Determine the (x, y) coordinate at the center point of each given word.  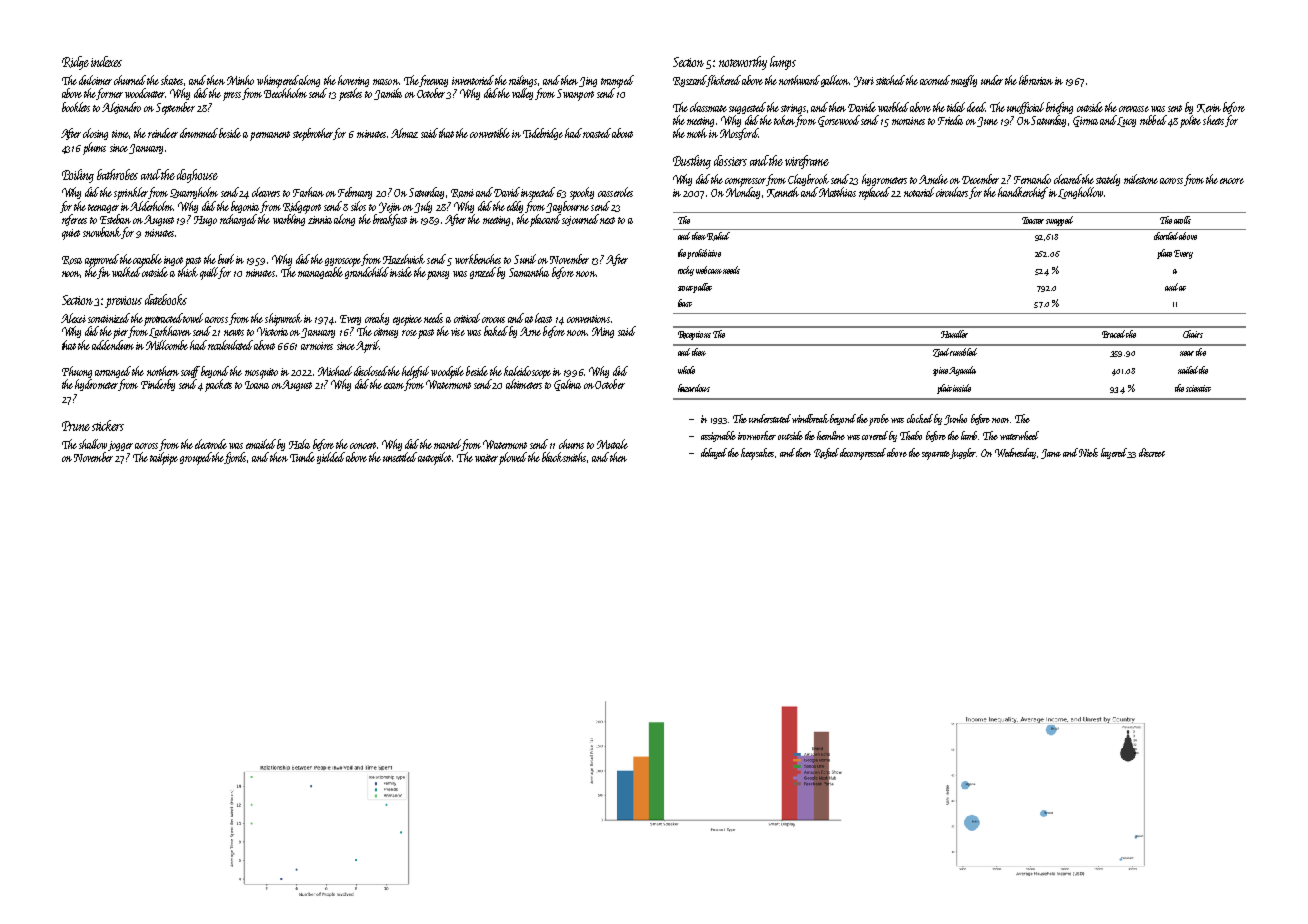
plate (1164, 254)
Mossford (739, 134)
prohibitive (704, 254)
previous (123, 302)
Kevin (1209, 108)
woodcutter (145, 93)
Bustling (692, 162)
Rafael (826, 453)
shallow (93, 444)
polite (1190, 121)
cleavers (266, 192)
